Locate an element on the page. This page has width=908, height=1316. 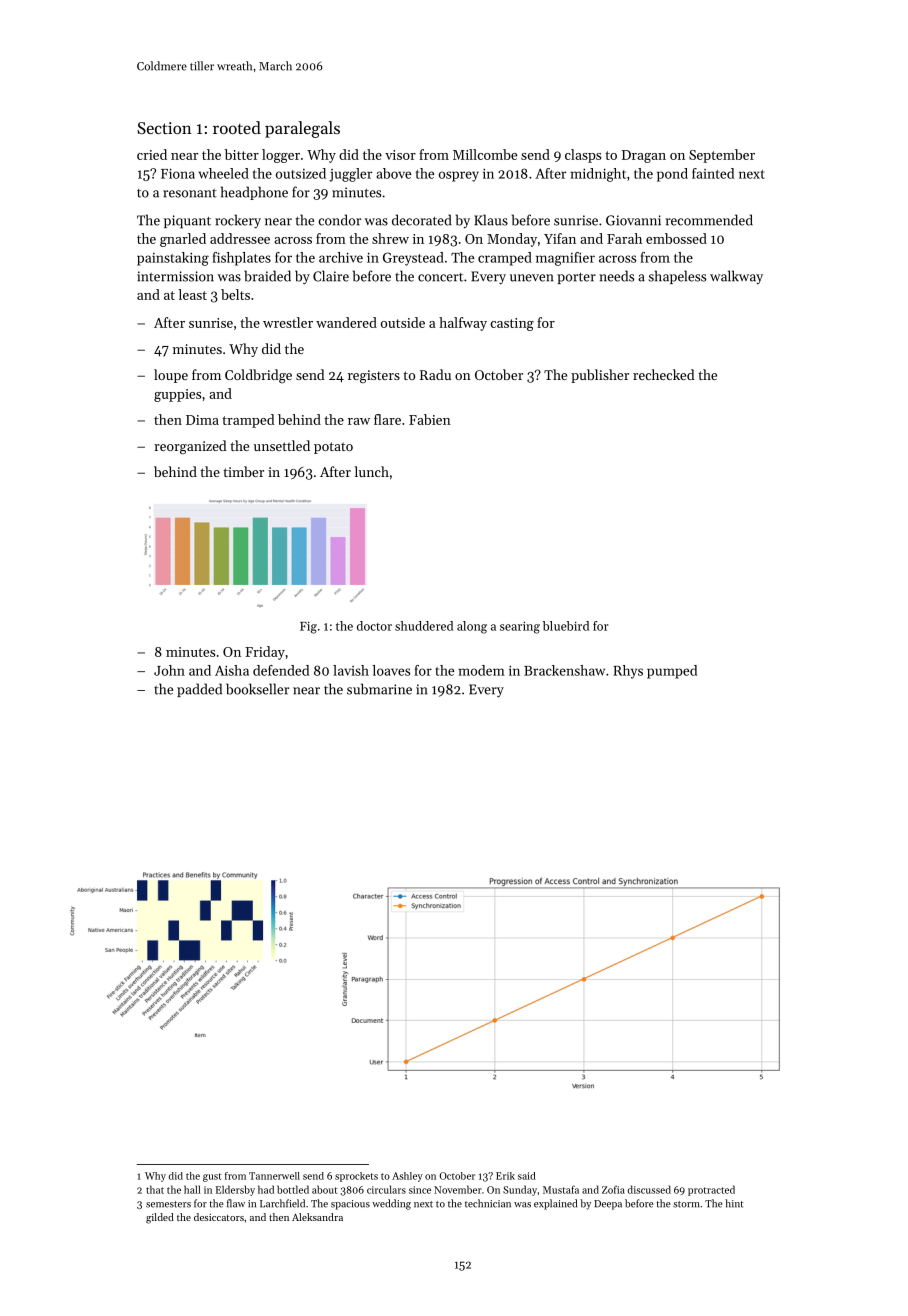
rooted is located at coordinates (237, 127).
